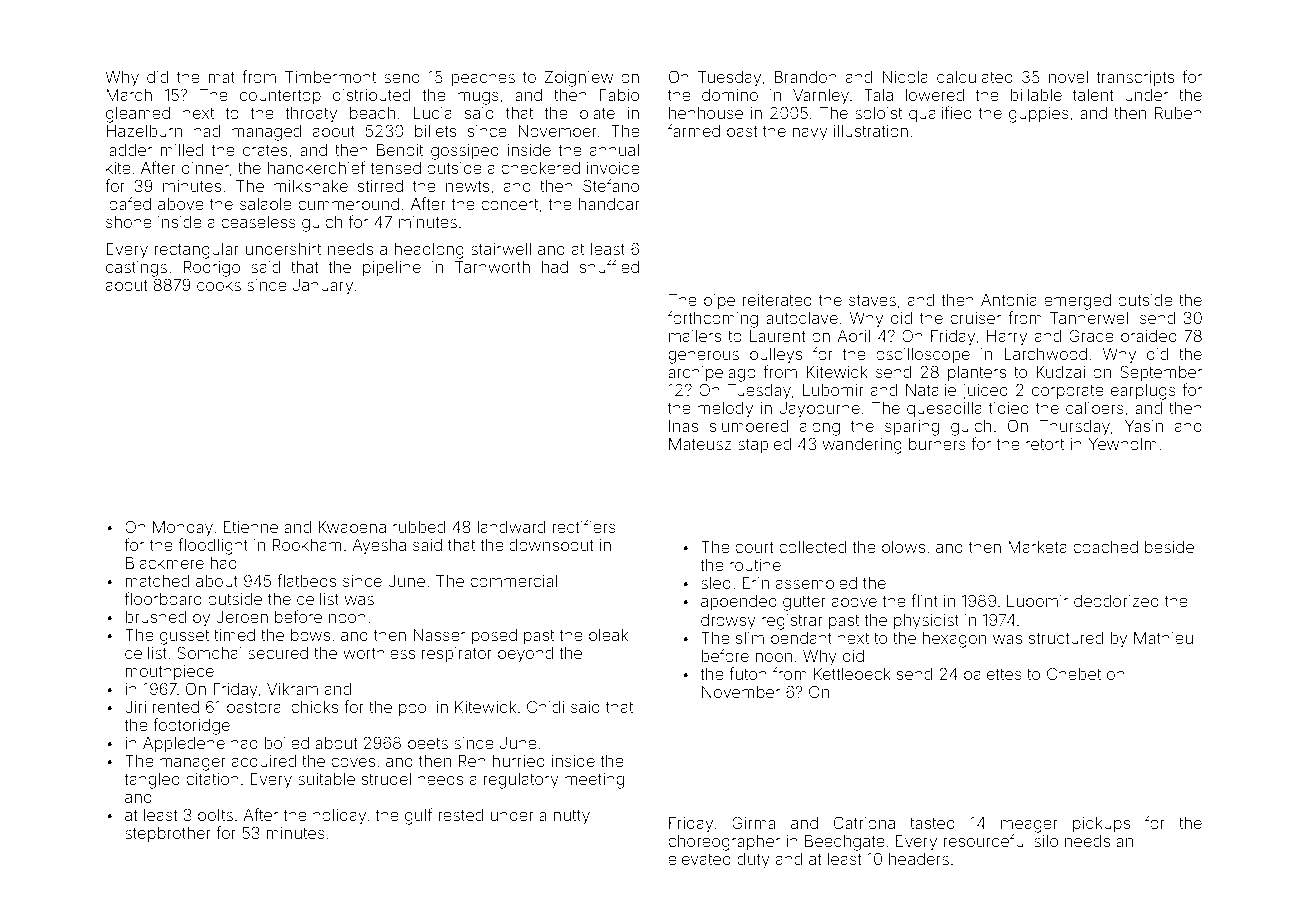 This document has height=924, width=1308. What do you see at coordinates (1046, 841) in the document?
I see `silo` at bounding box center [1046, 841].
